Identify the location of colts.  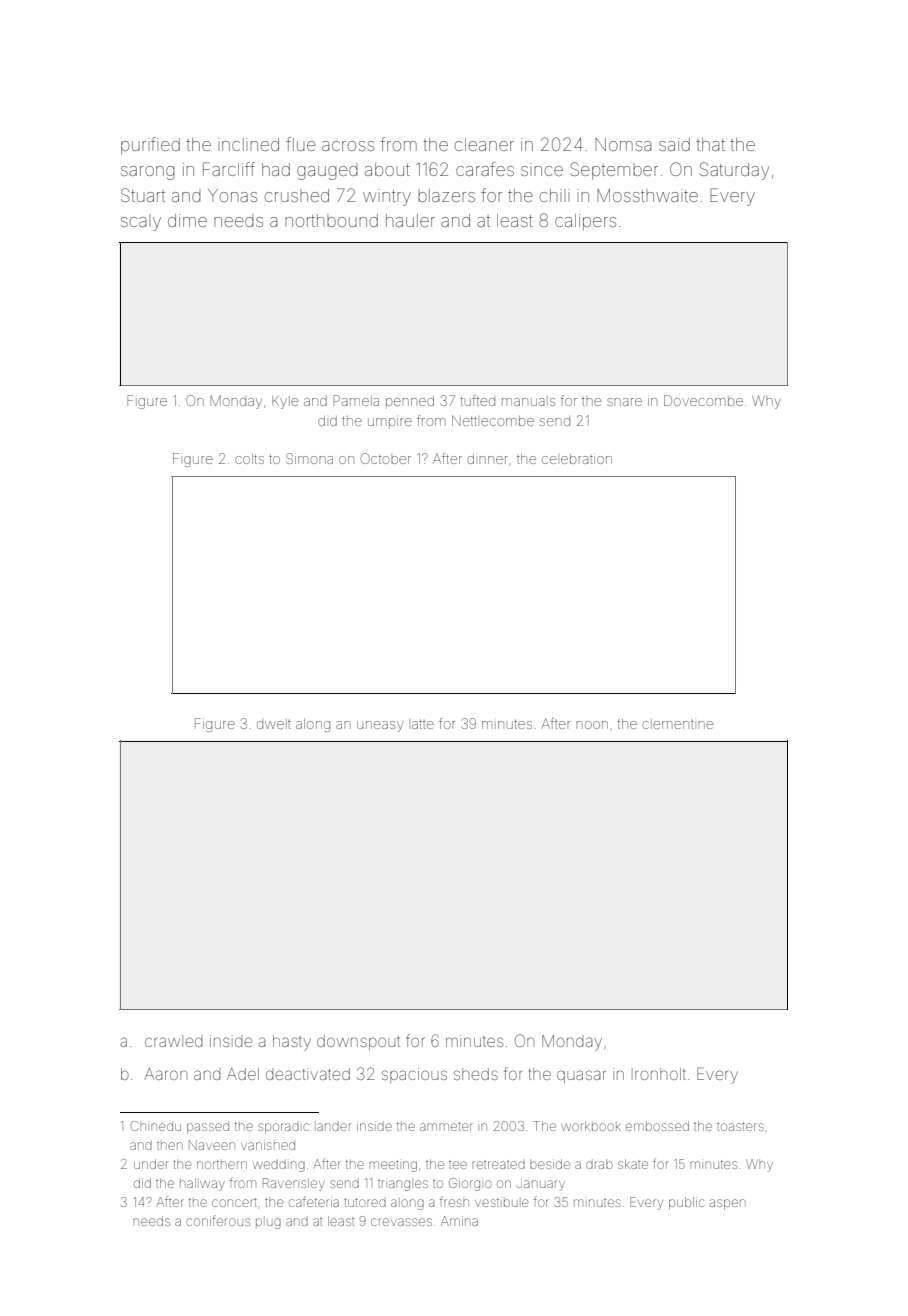
(249, 459).
